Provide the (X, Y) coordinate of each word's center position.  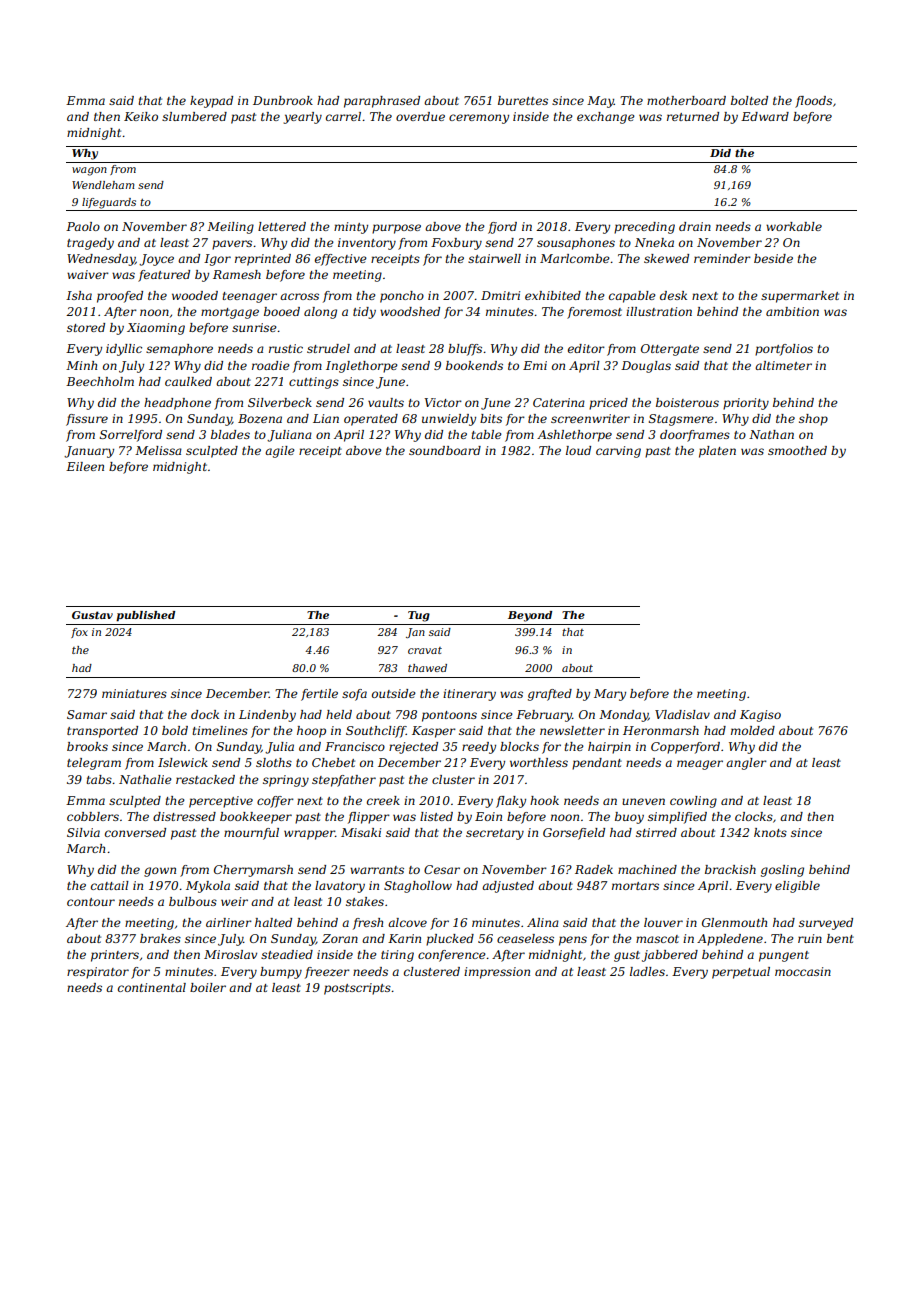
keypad (211, 102)
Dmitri (500, 295)
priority (746, 404)
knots (770, 832)
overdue (420, 116)
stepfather (344, 781)
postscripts (357, 989)
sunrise (254, 327)
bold (175, 730)
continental (152, 987)
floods (813, 102)
